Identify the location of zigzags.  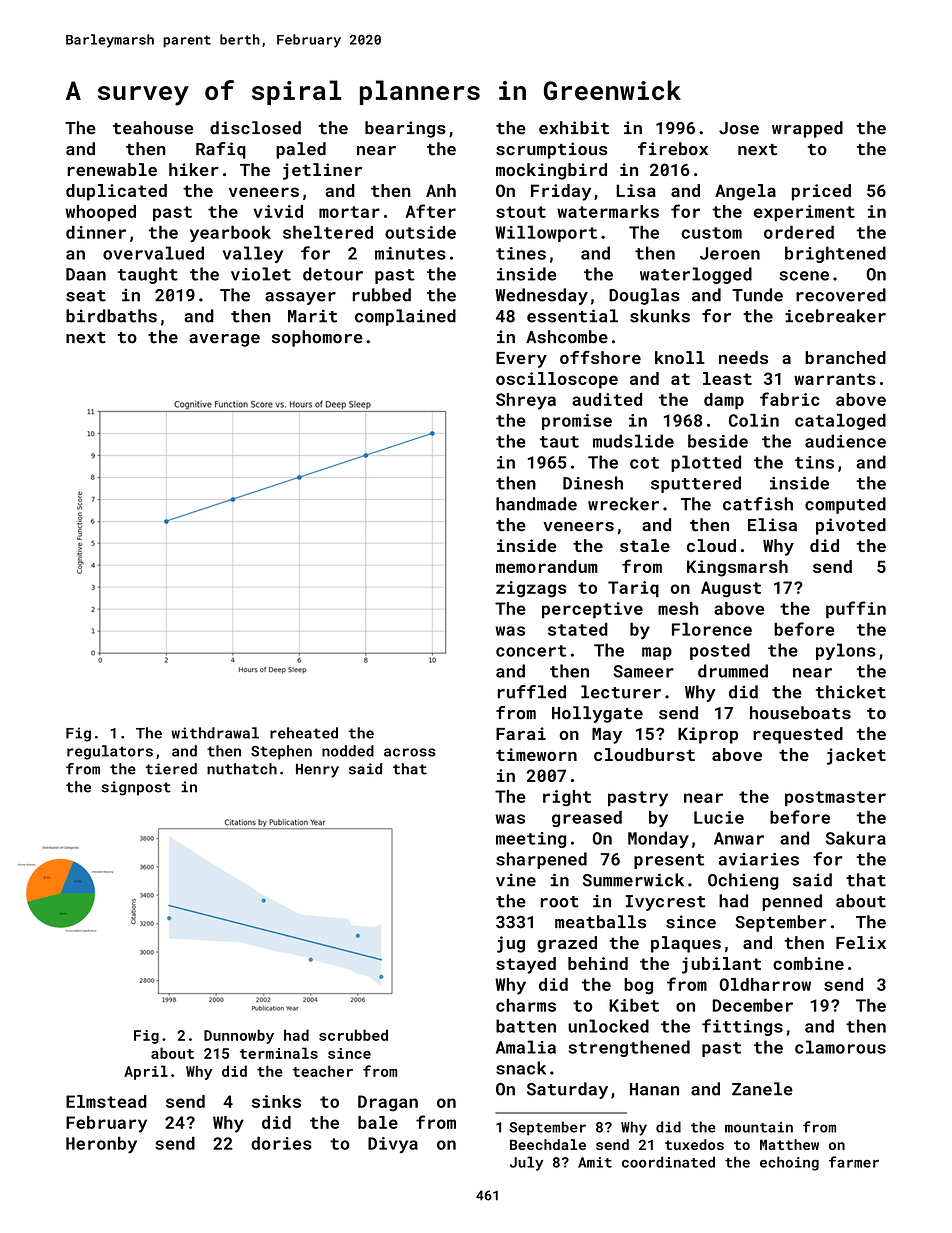
(531, 589).
